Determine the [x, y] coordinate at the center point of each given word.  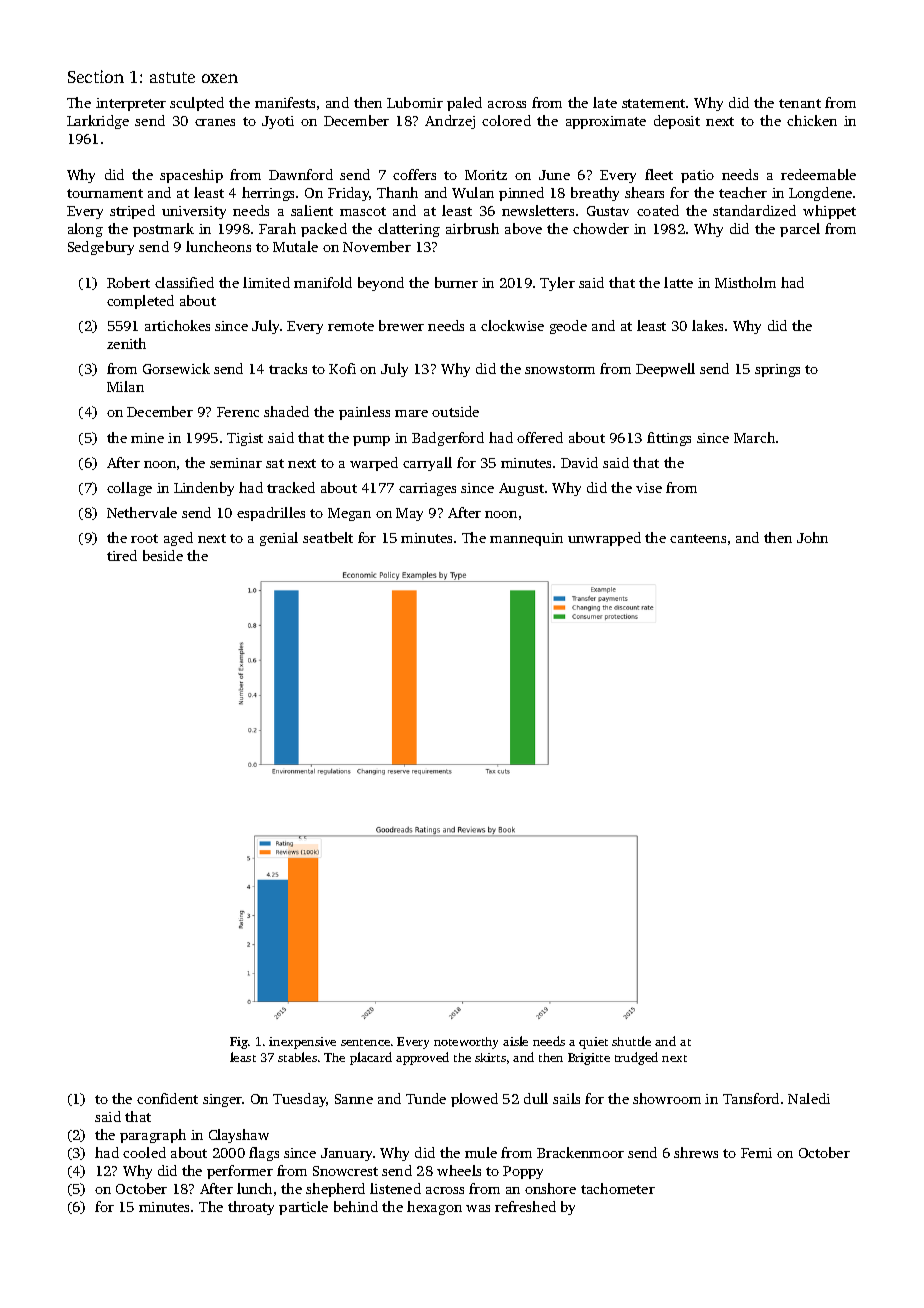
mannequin [526, 539]
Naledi [809, 1098]
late [605, 102]
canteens [698, 538]
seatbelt [328, 537]
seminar [236, 463]
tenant [800, 103]
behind [356, 1206]
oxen [220, 78]
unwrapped [604, 539]
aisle [515, 1041]
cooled [144, 1152]
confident [167, 1098]
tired [122, 555]
